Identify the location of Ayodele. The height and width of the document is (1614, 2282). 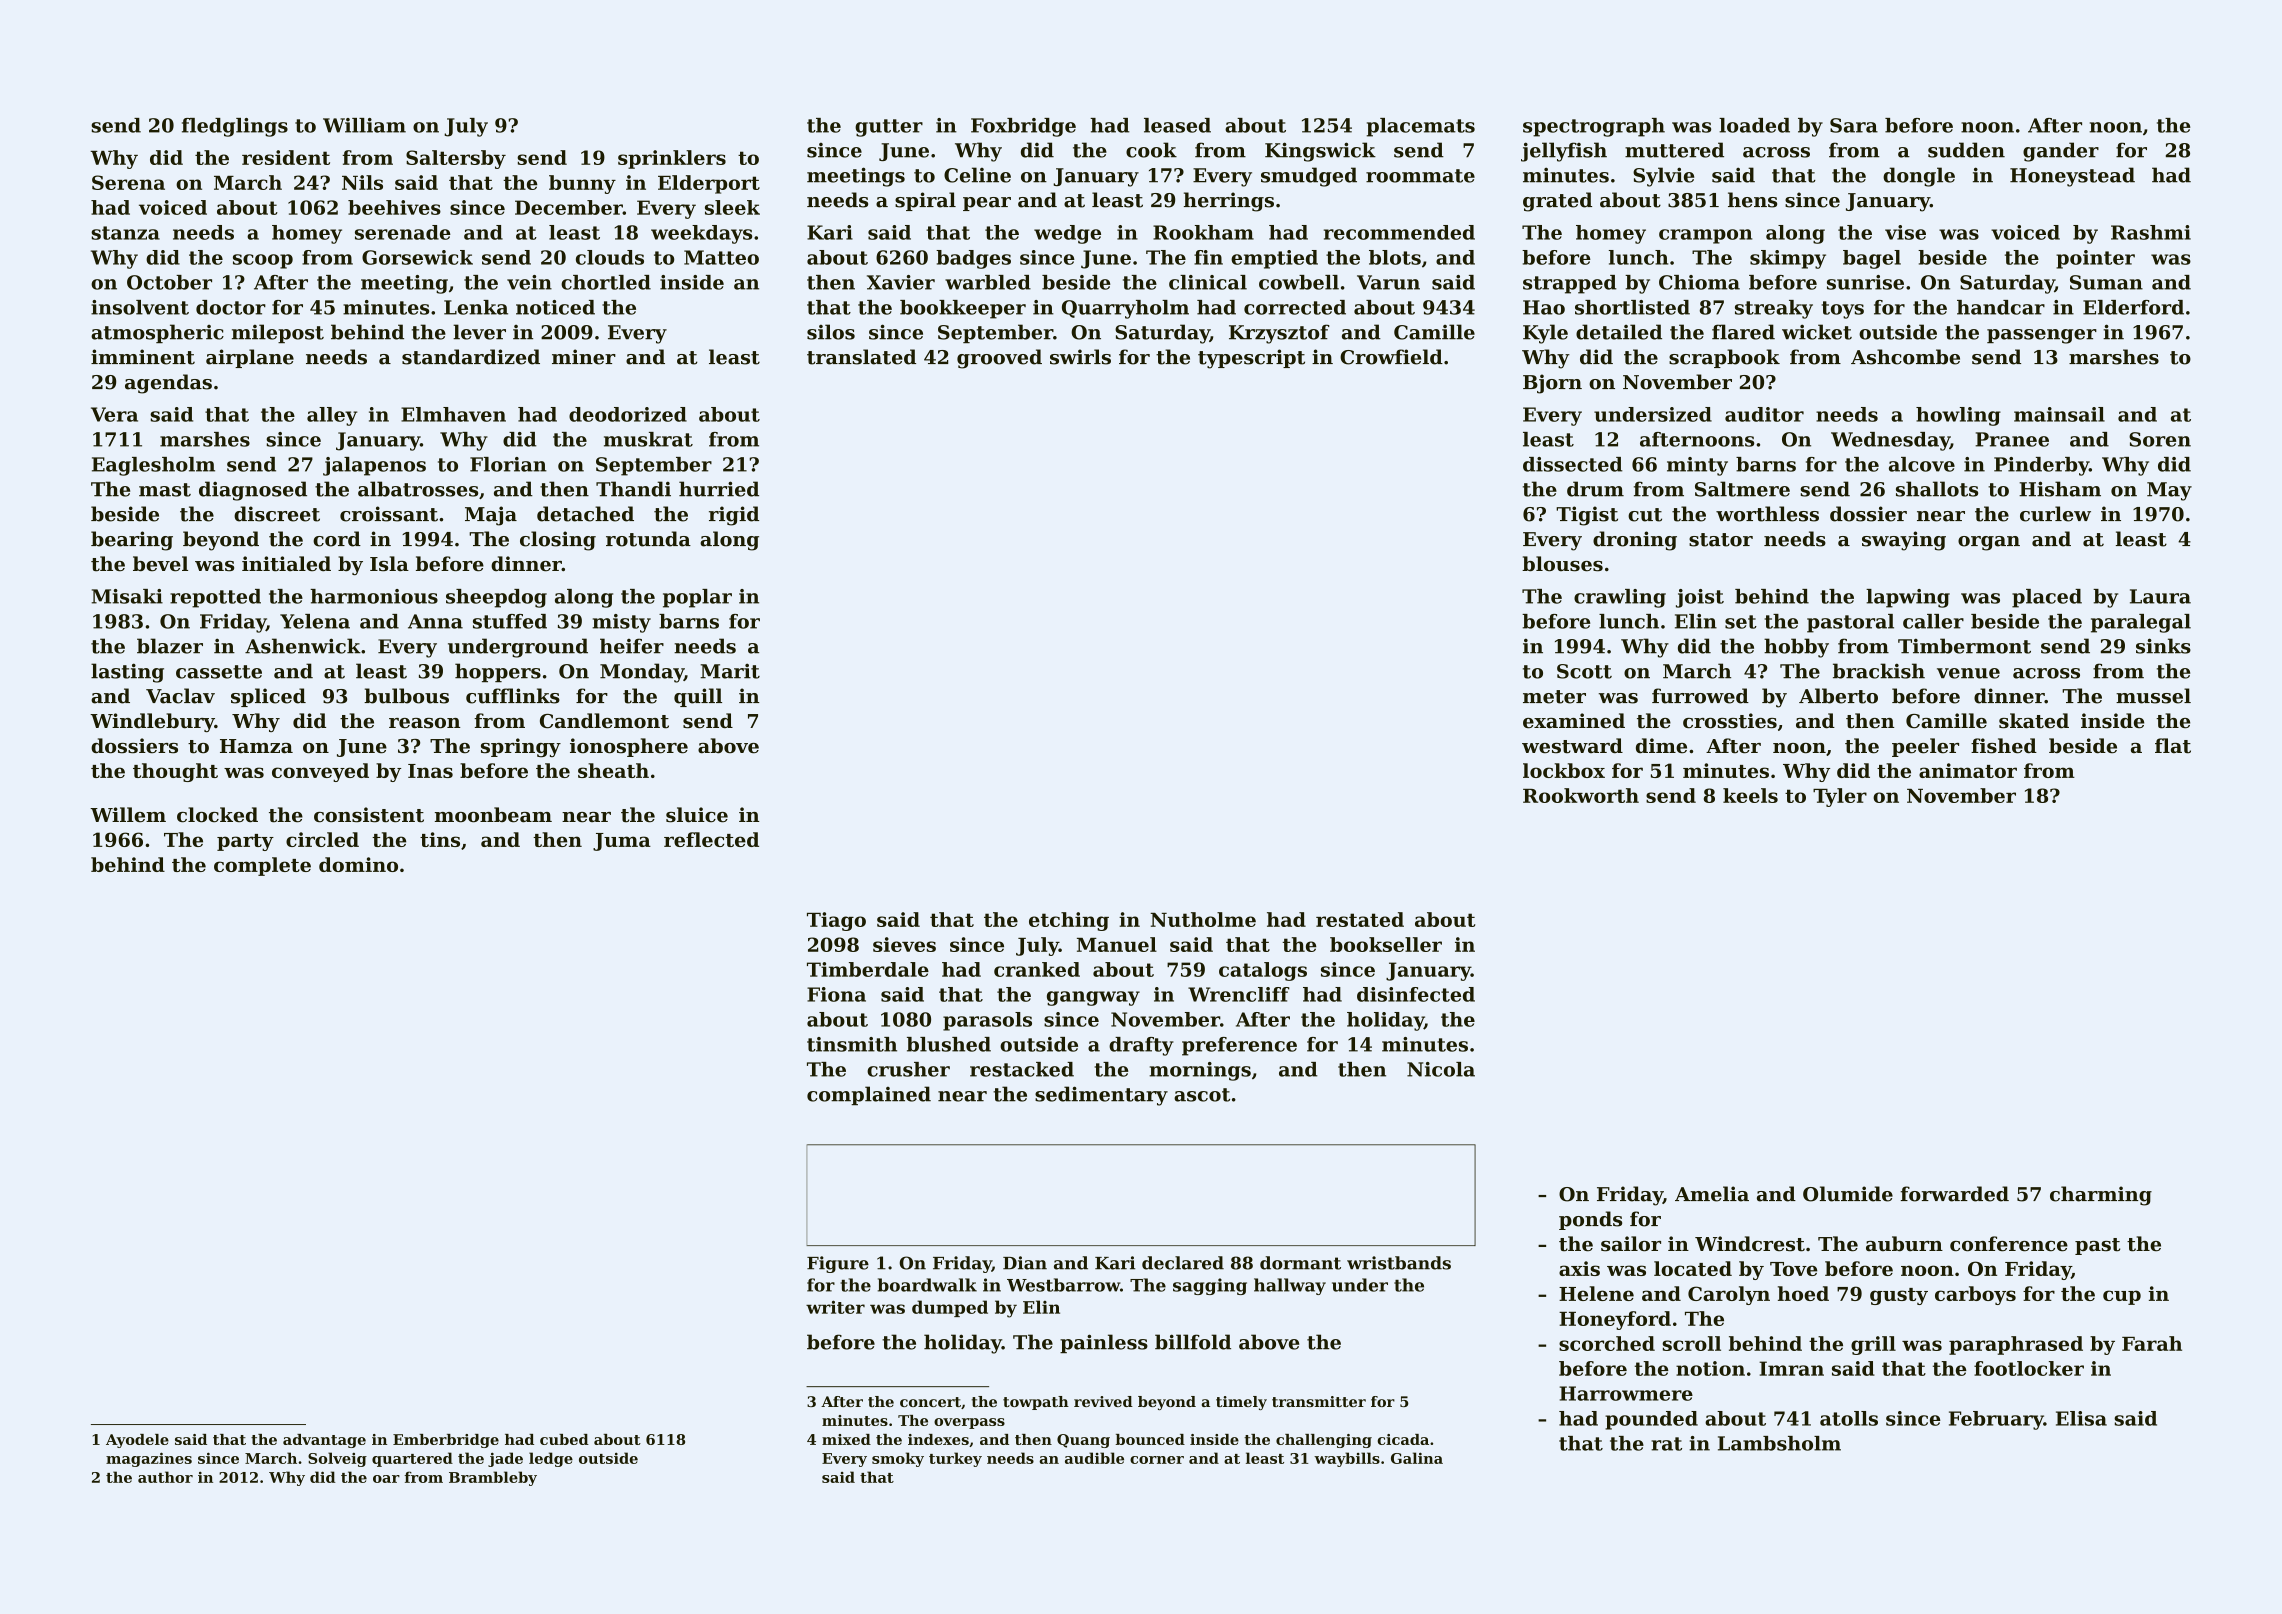
(137, 1441).
